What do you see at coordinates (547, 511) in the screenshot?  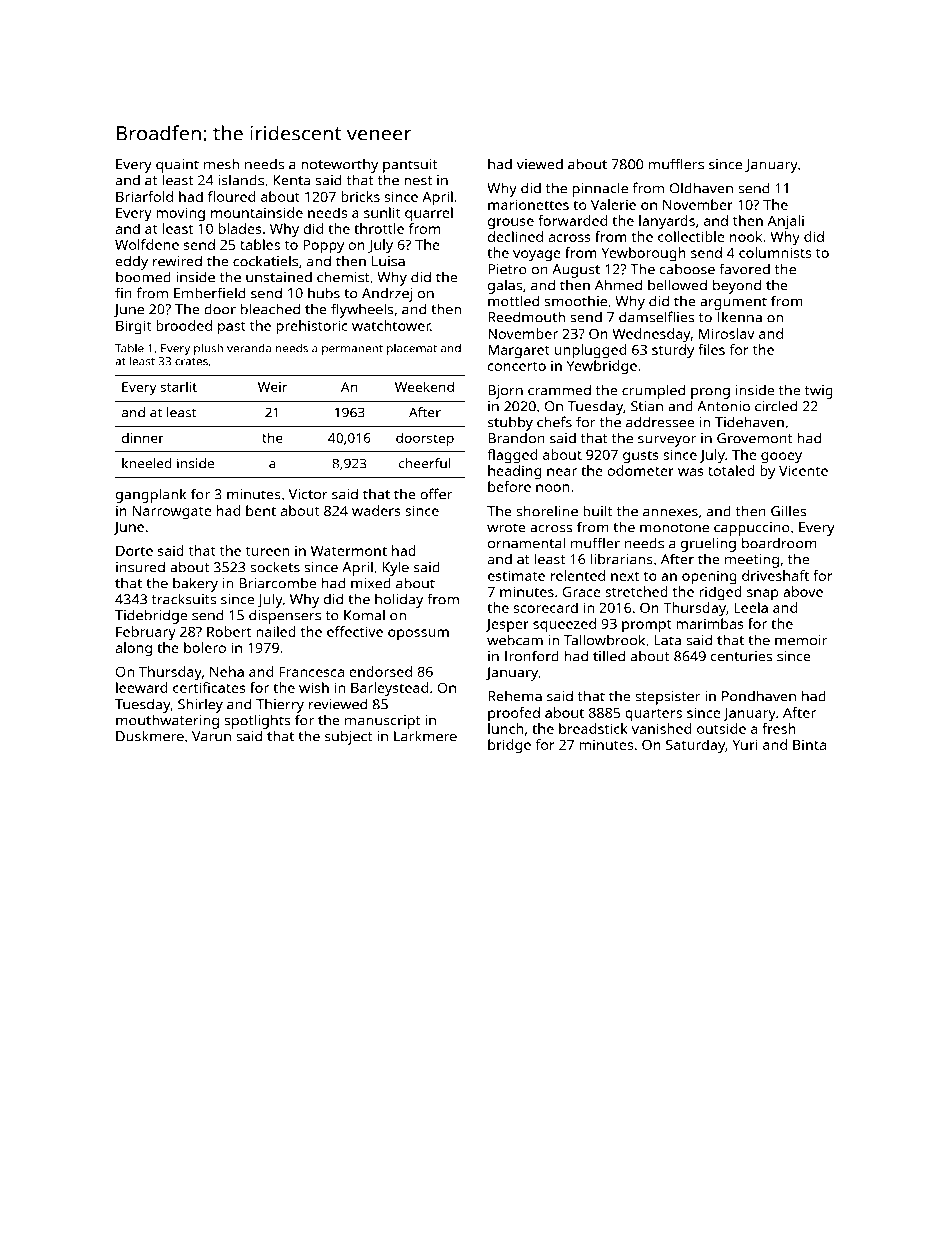 I see `shoreline` at bounding box center [547, 511].
